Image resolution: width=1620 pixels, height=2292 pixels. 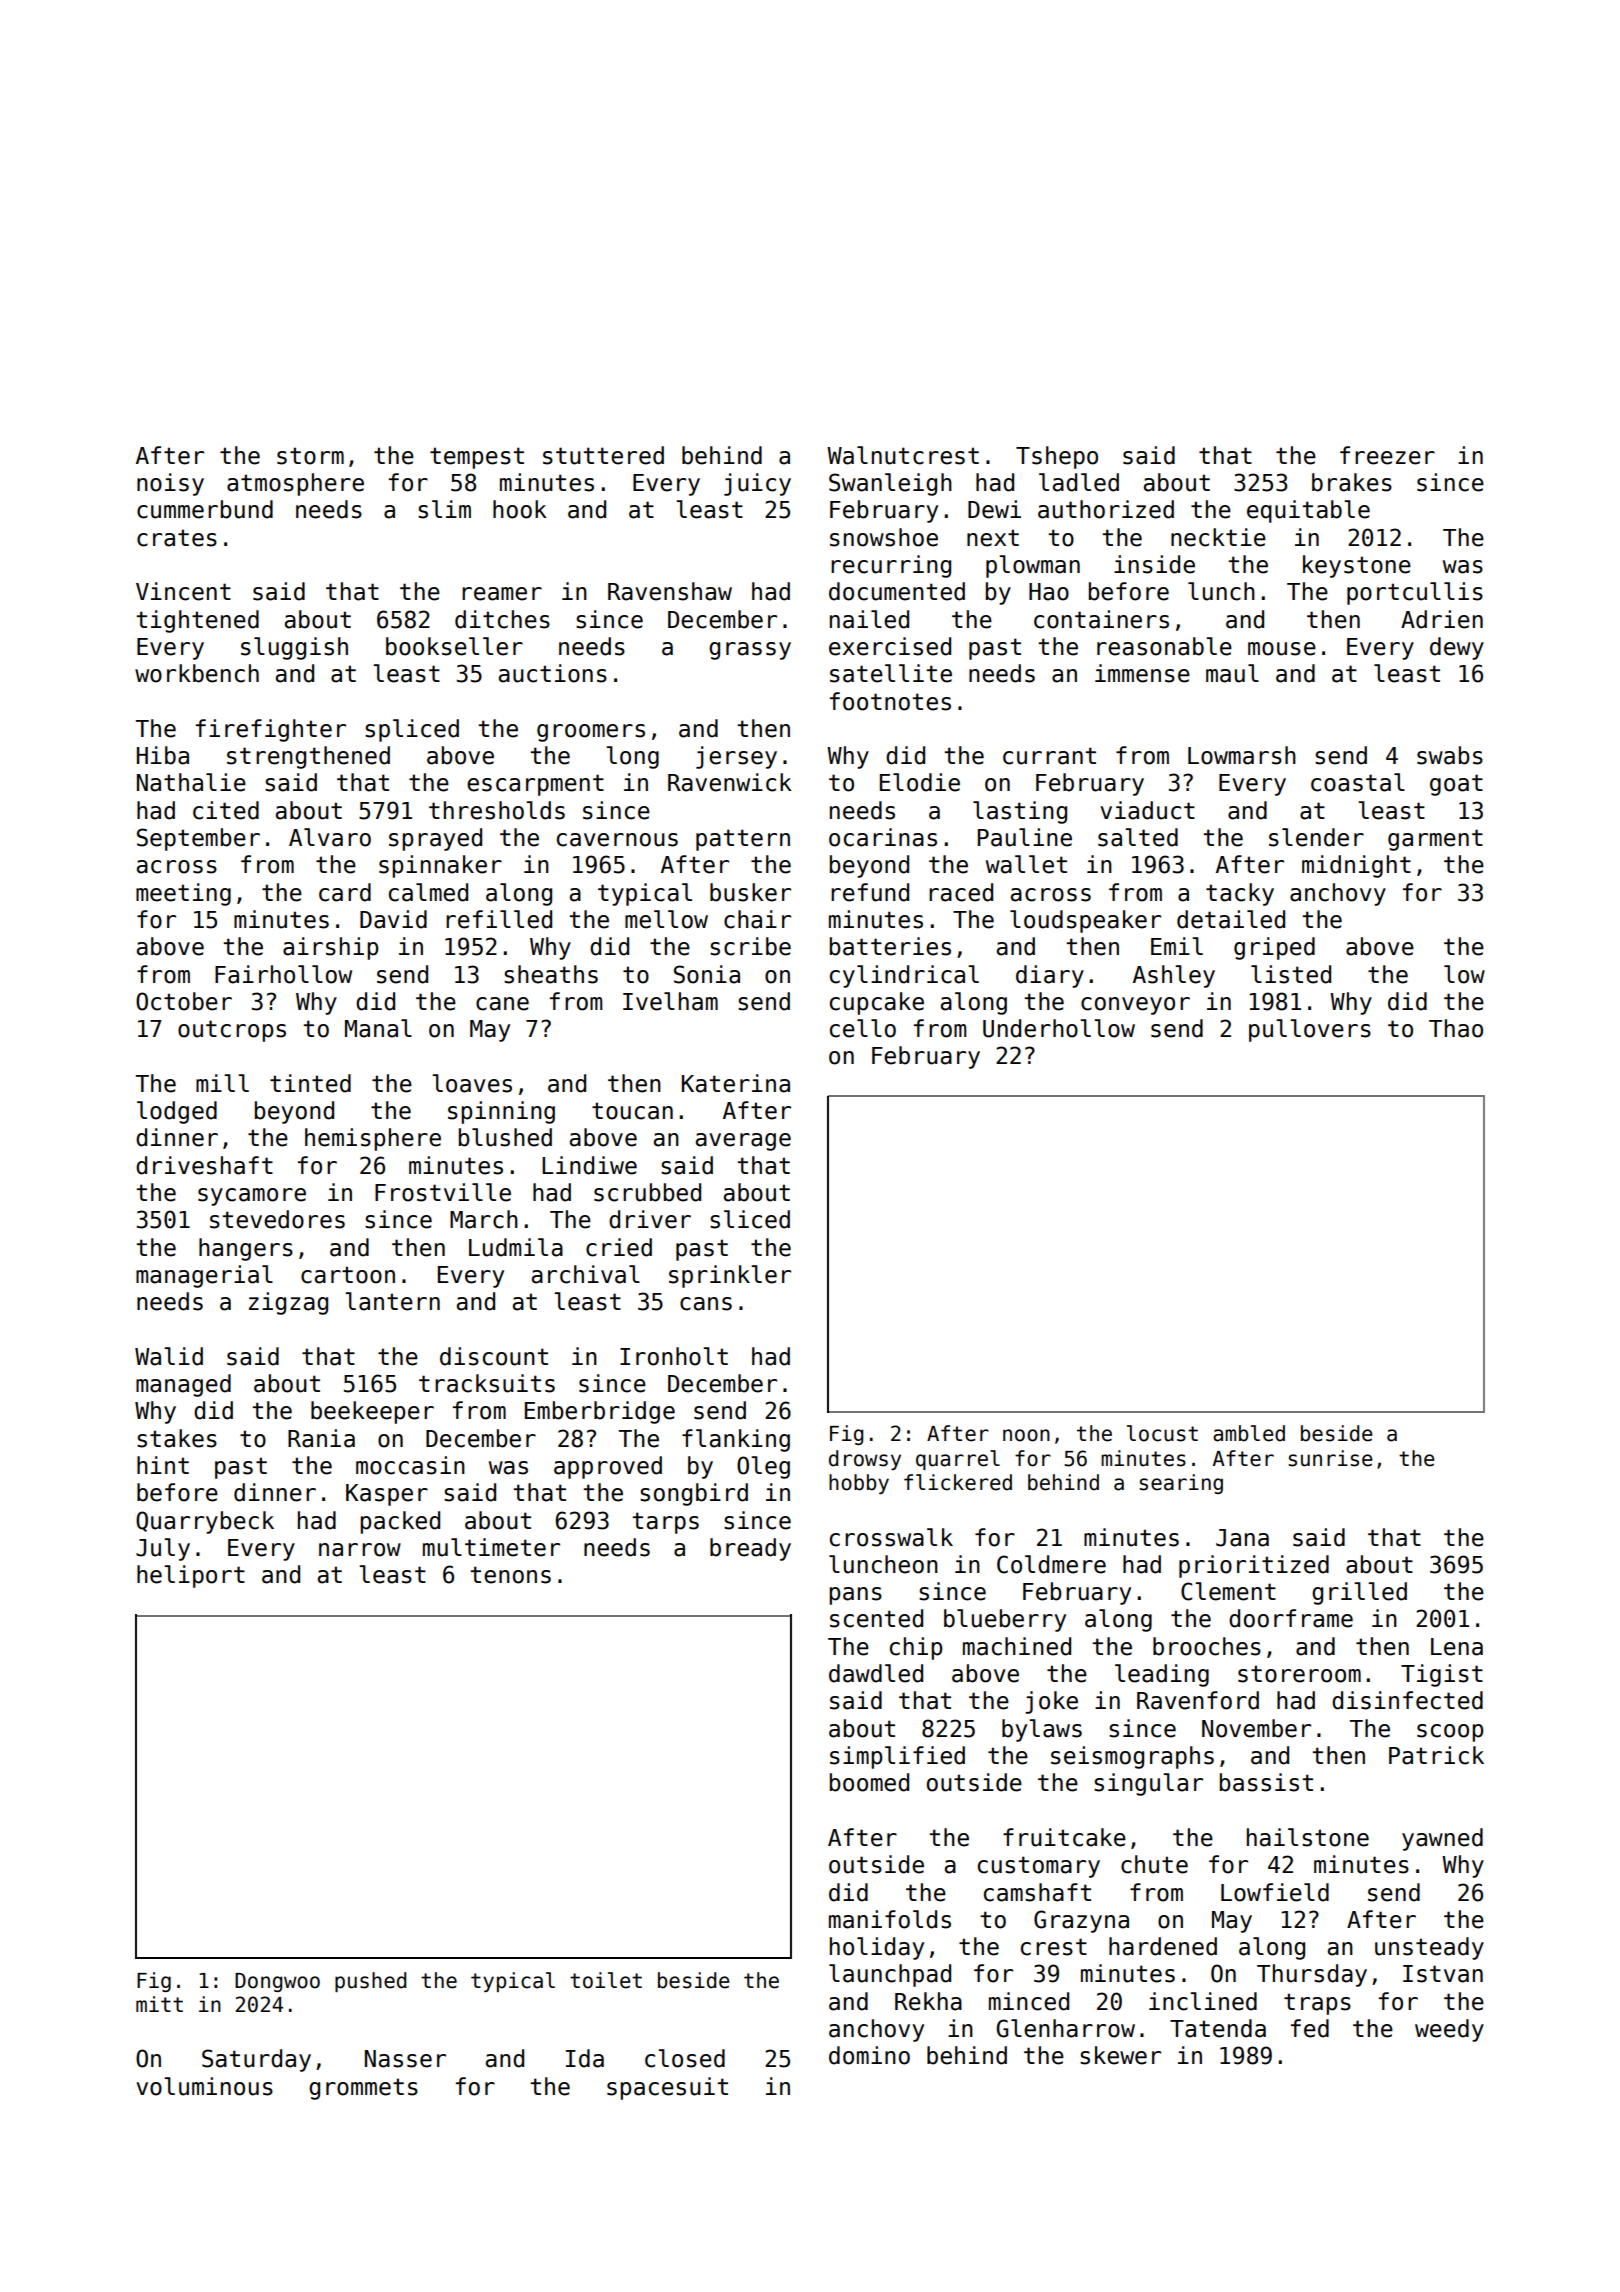 What do you see at coordinates (204, 2086) in the screenshot?
I see `voluminous` at bounding box center [204, 2086].
